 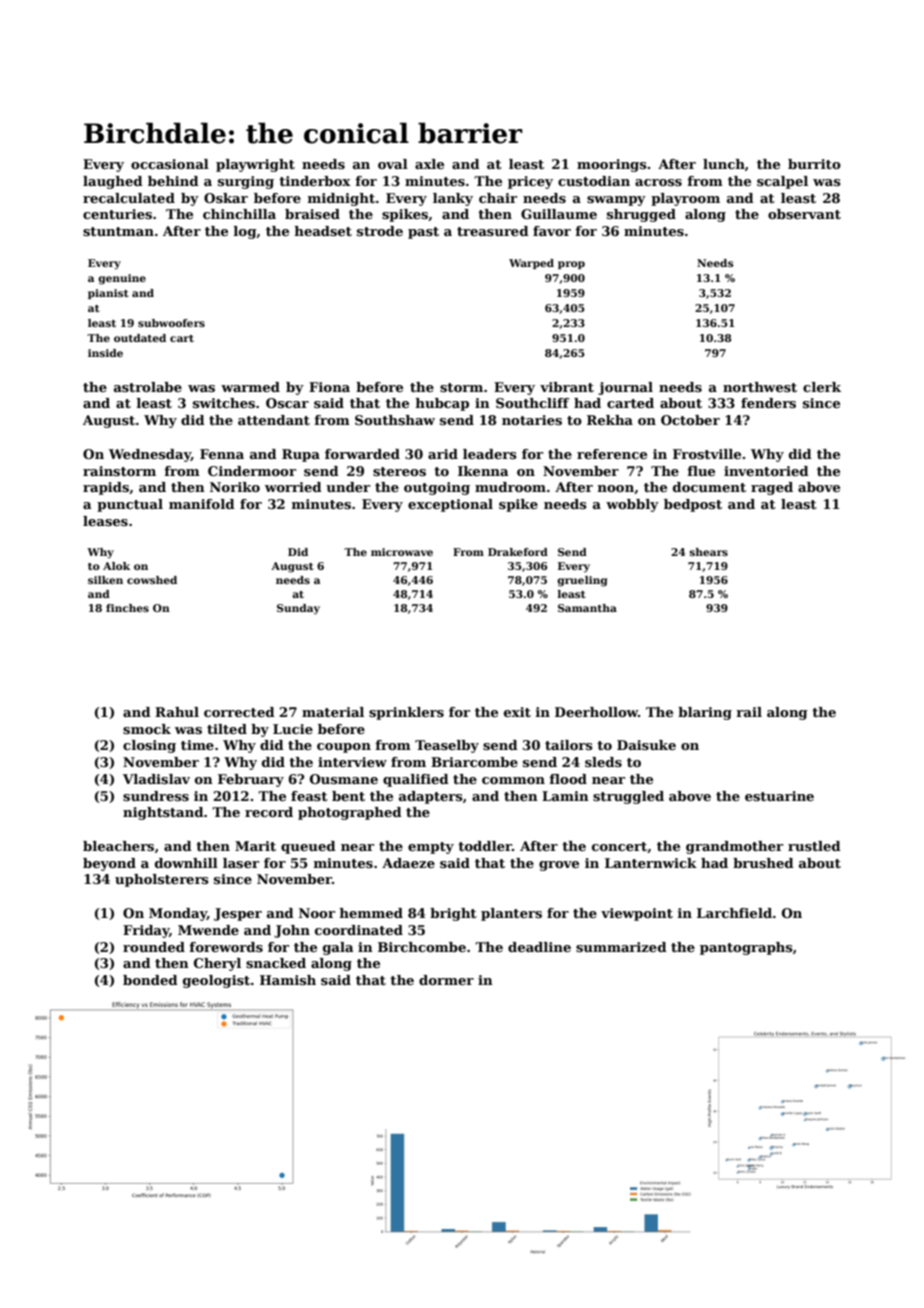 What do you see at coordinates (587, 608) in the screenshot?
I see `Samantha` at bounding box center [587, 608].
